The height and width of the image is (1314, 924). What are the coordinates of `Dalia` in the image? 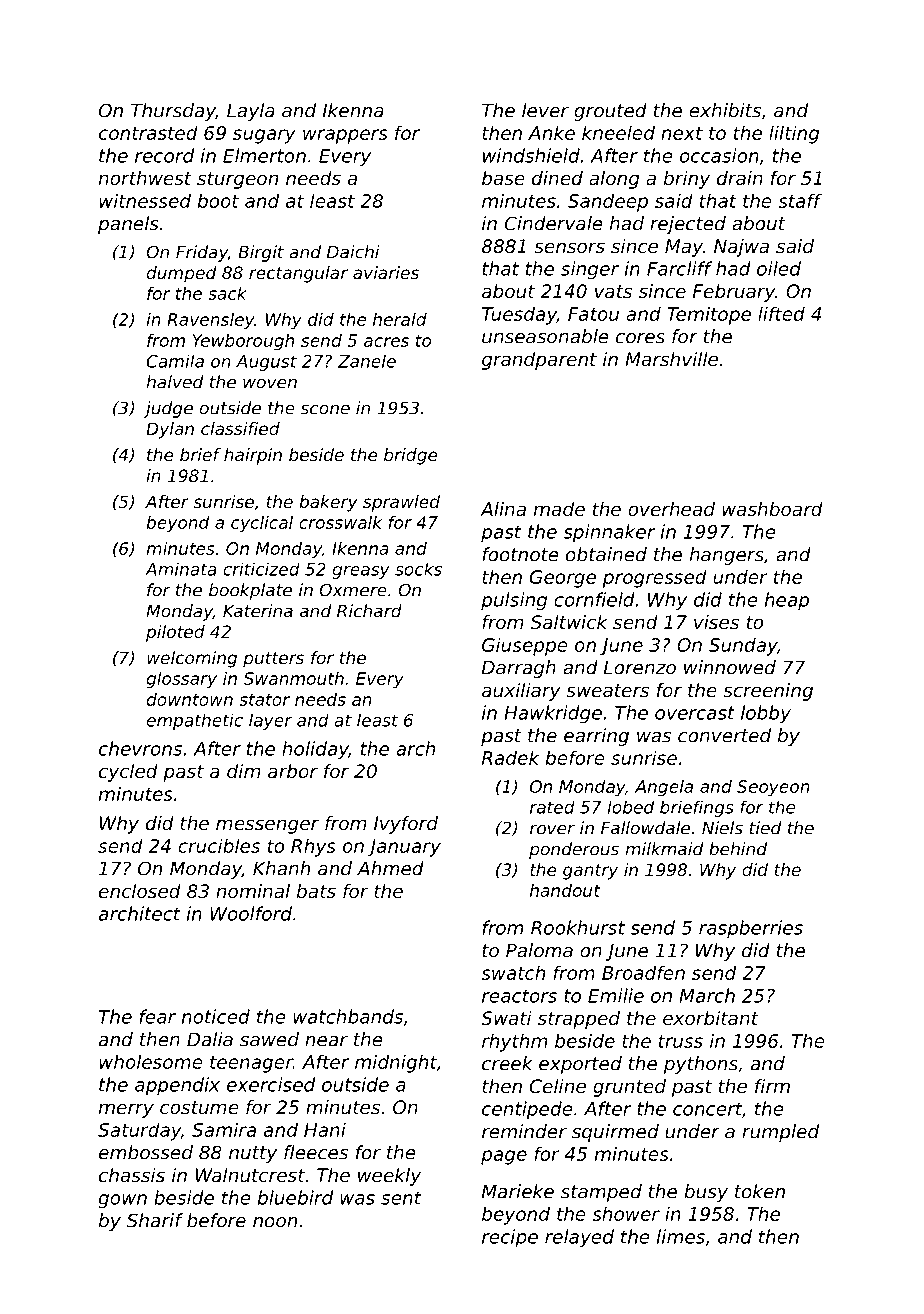 It's located at (210, 1039).
